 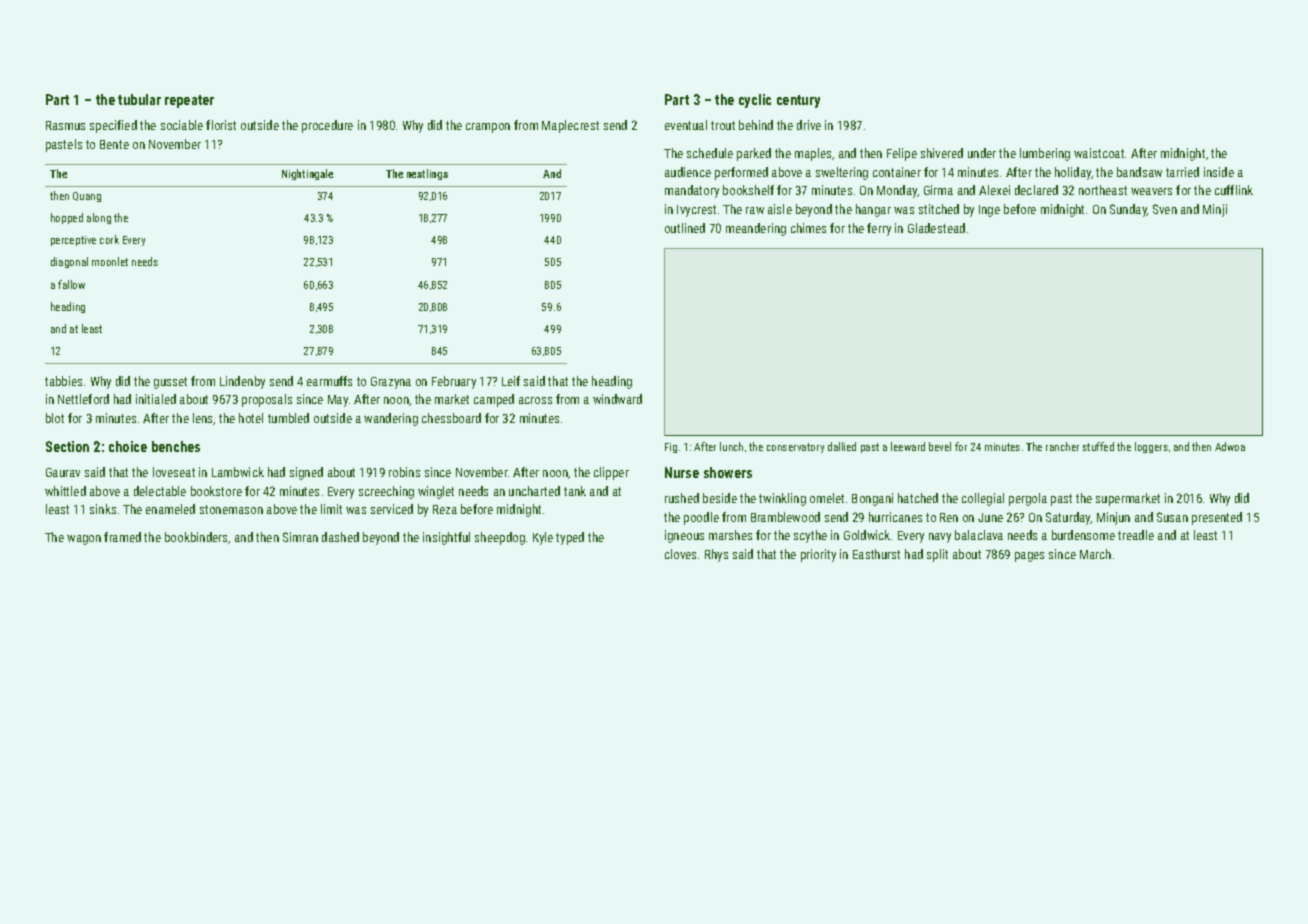 I want to click on moonlet, so click(x=110, y=261).
